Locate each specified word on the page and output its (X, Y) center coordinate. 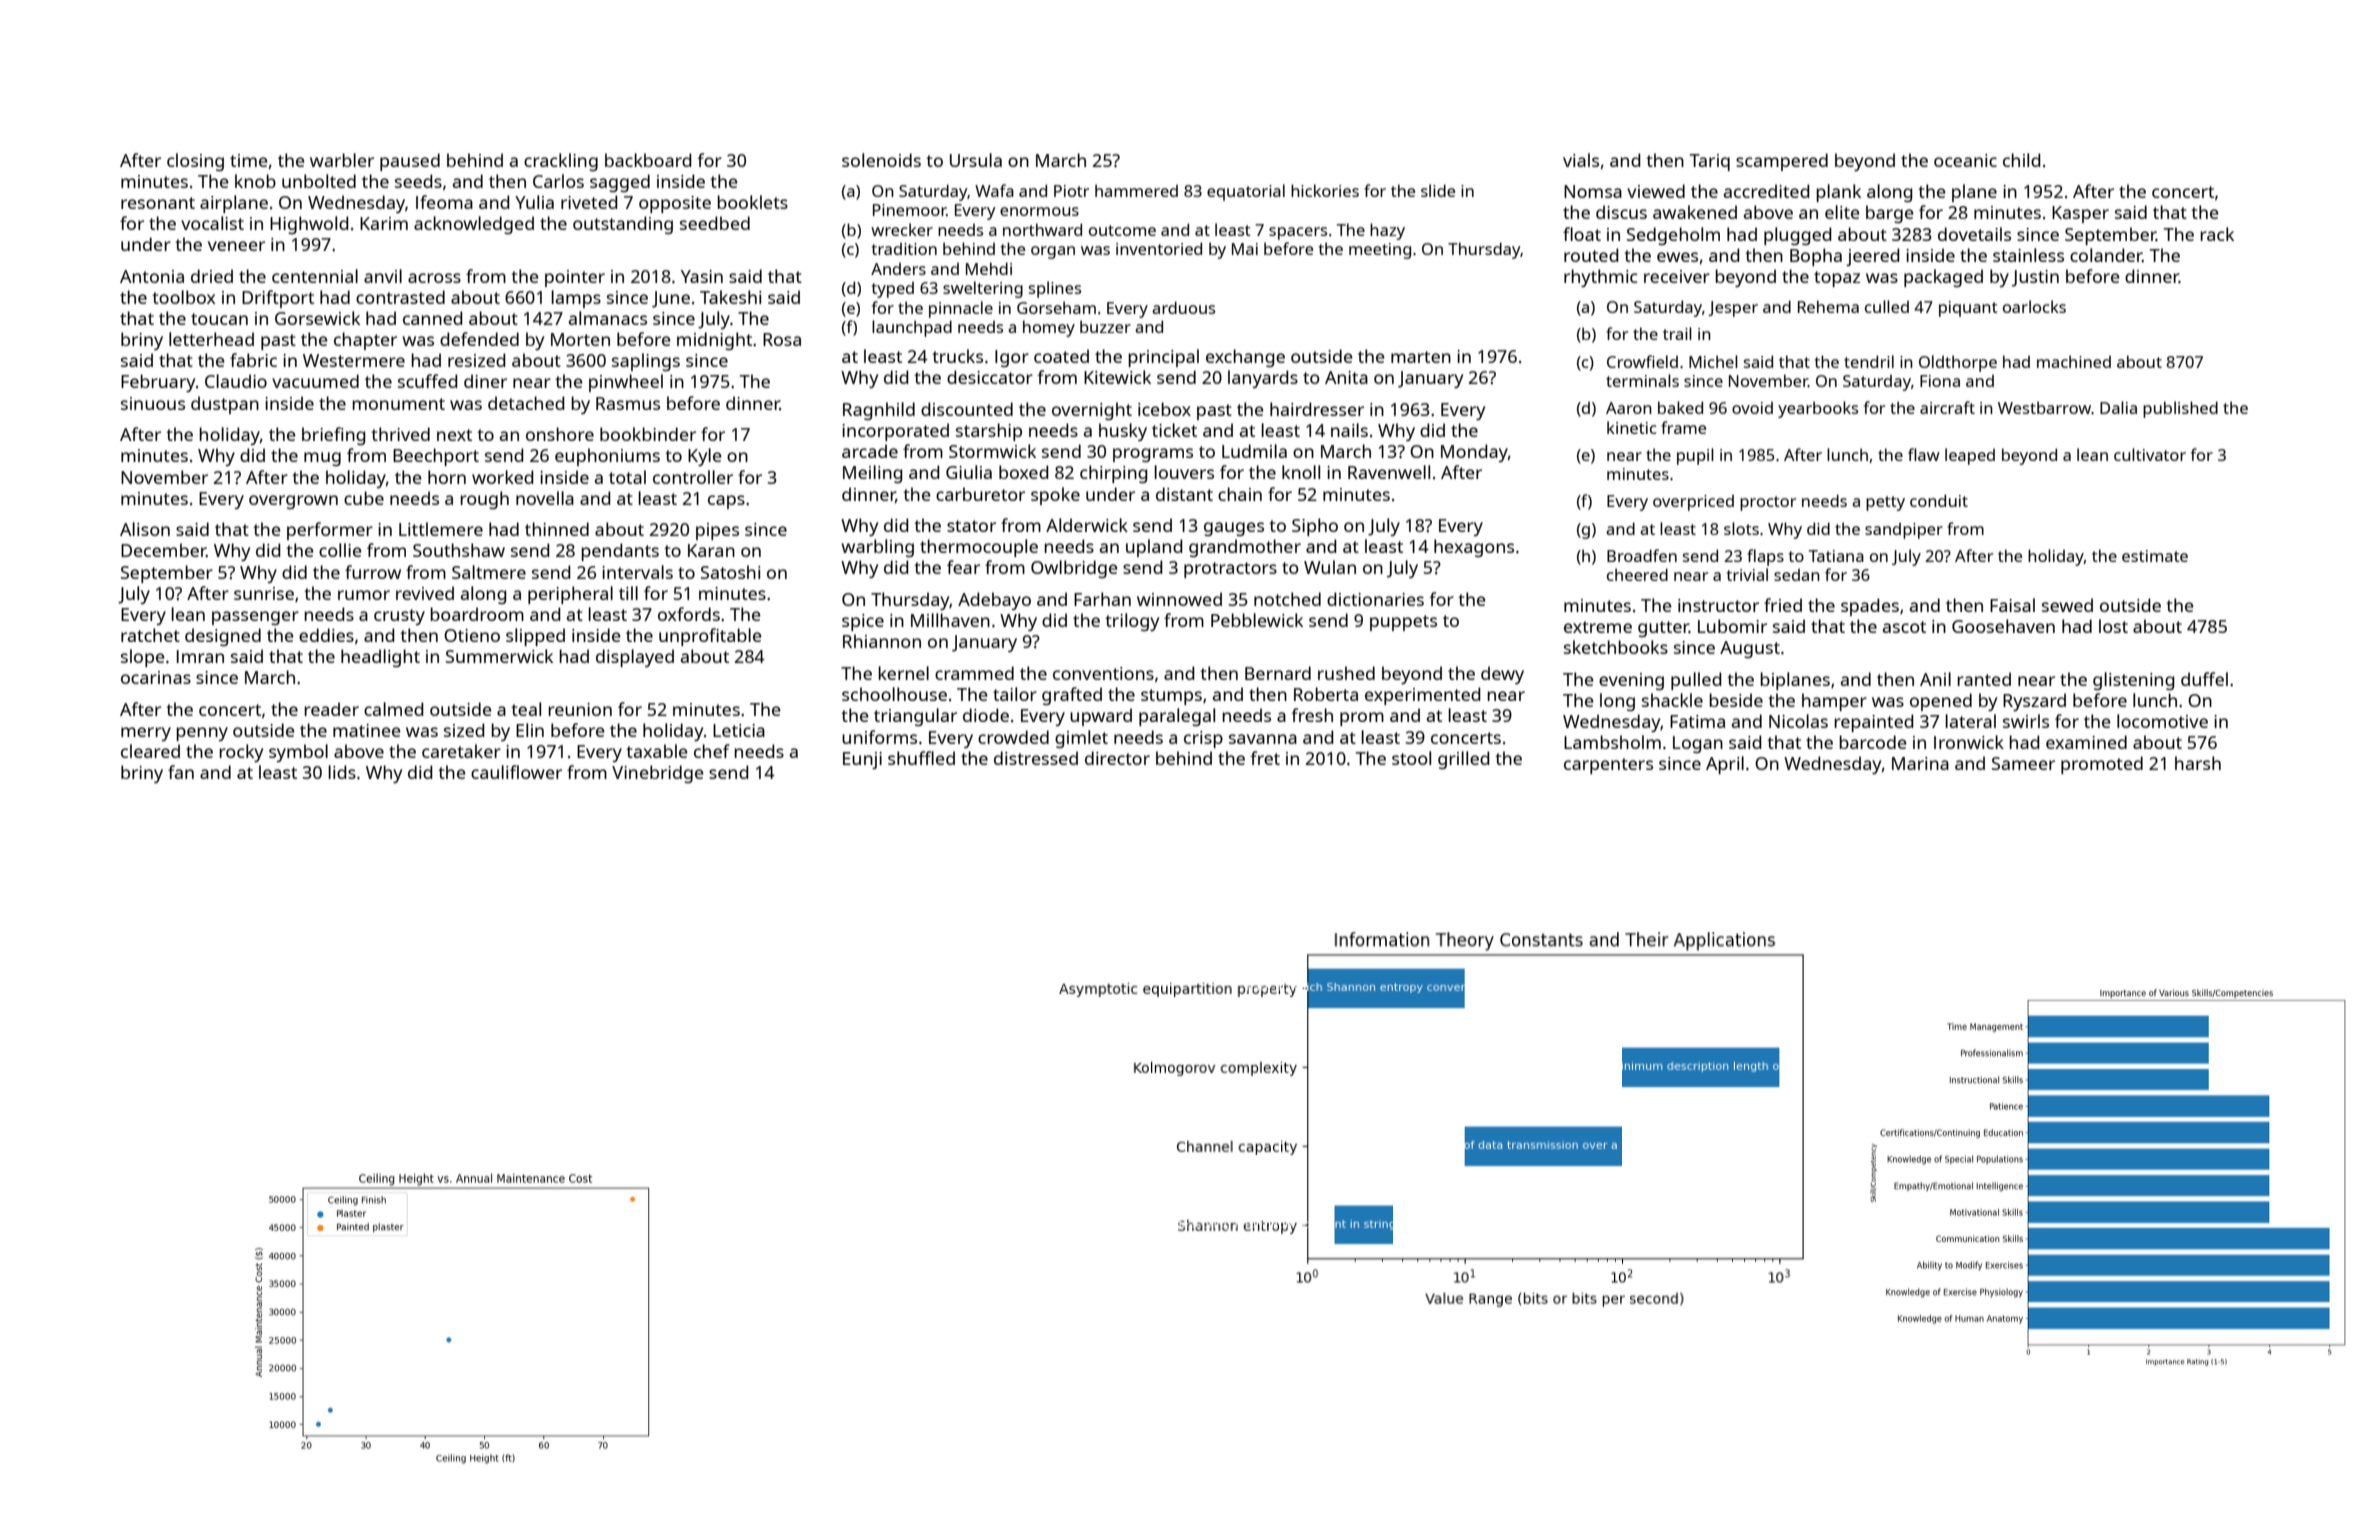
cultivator (2150, 454)
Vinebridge (658, 774)
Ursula (976, 160)
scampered (1782, 162)
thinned (557, 529)
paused (410, 162)
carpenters (1608, 766)
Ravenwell (1389, 472)
